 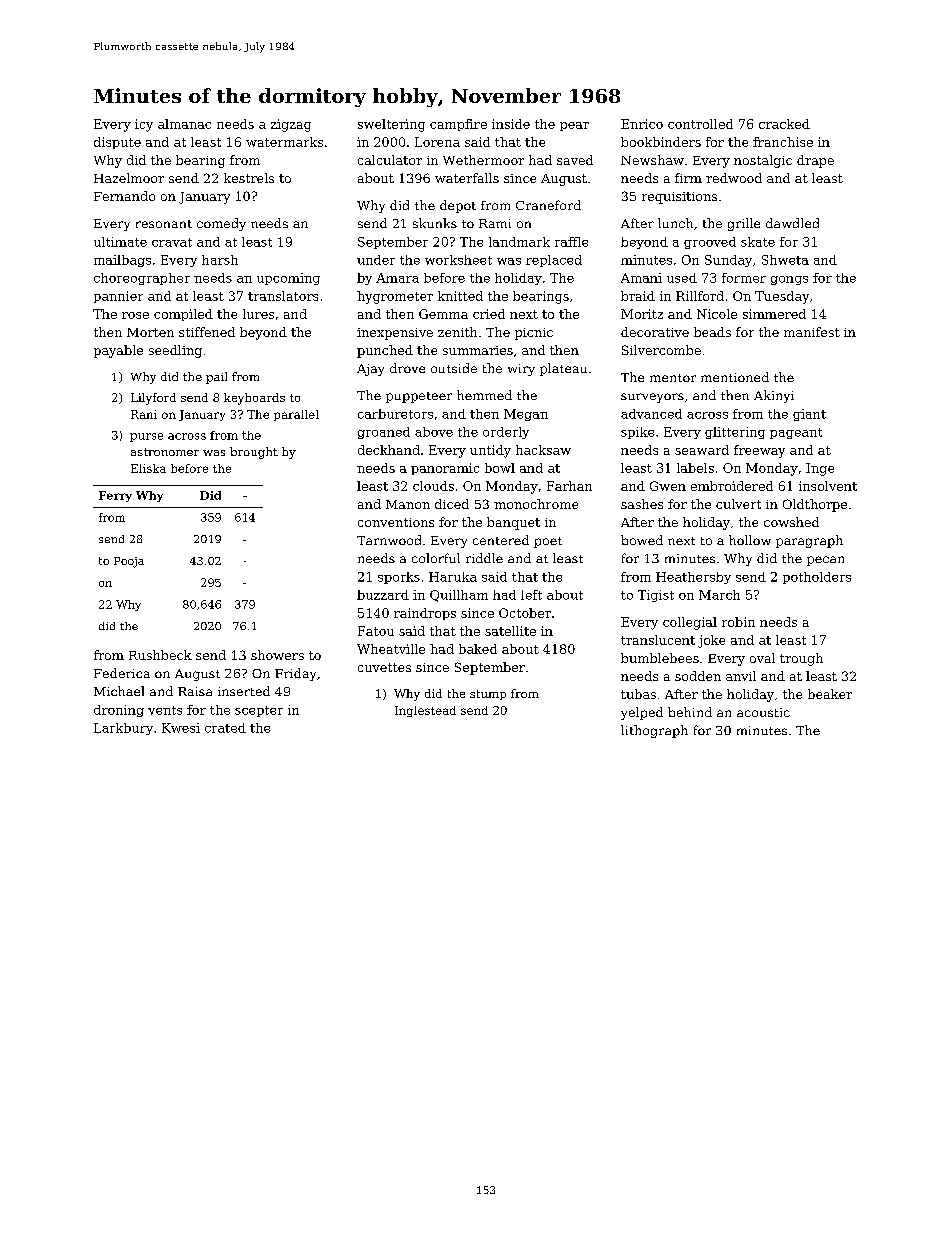 What do you see at coordinates (809, 415) in the document?
I see `giant` at bounding box center [809, 415].
